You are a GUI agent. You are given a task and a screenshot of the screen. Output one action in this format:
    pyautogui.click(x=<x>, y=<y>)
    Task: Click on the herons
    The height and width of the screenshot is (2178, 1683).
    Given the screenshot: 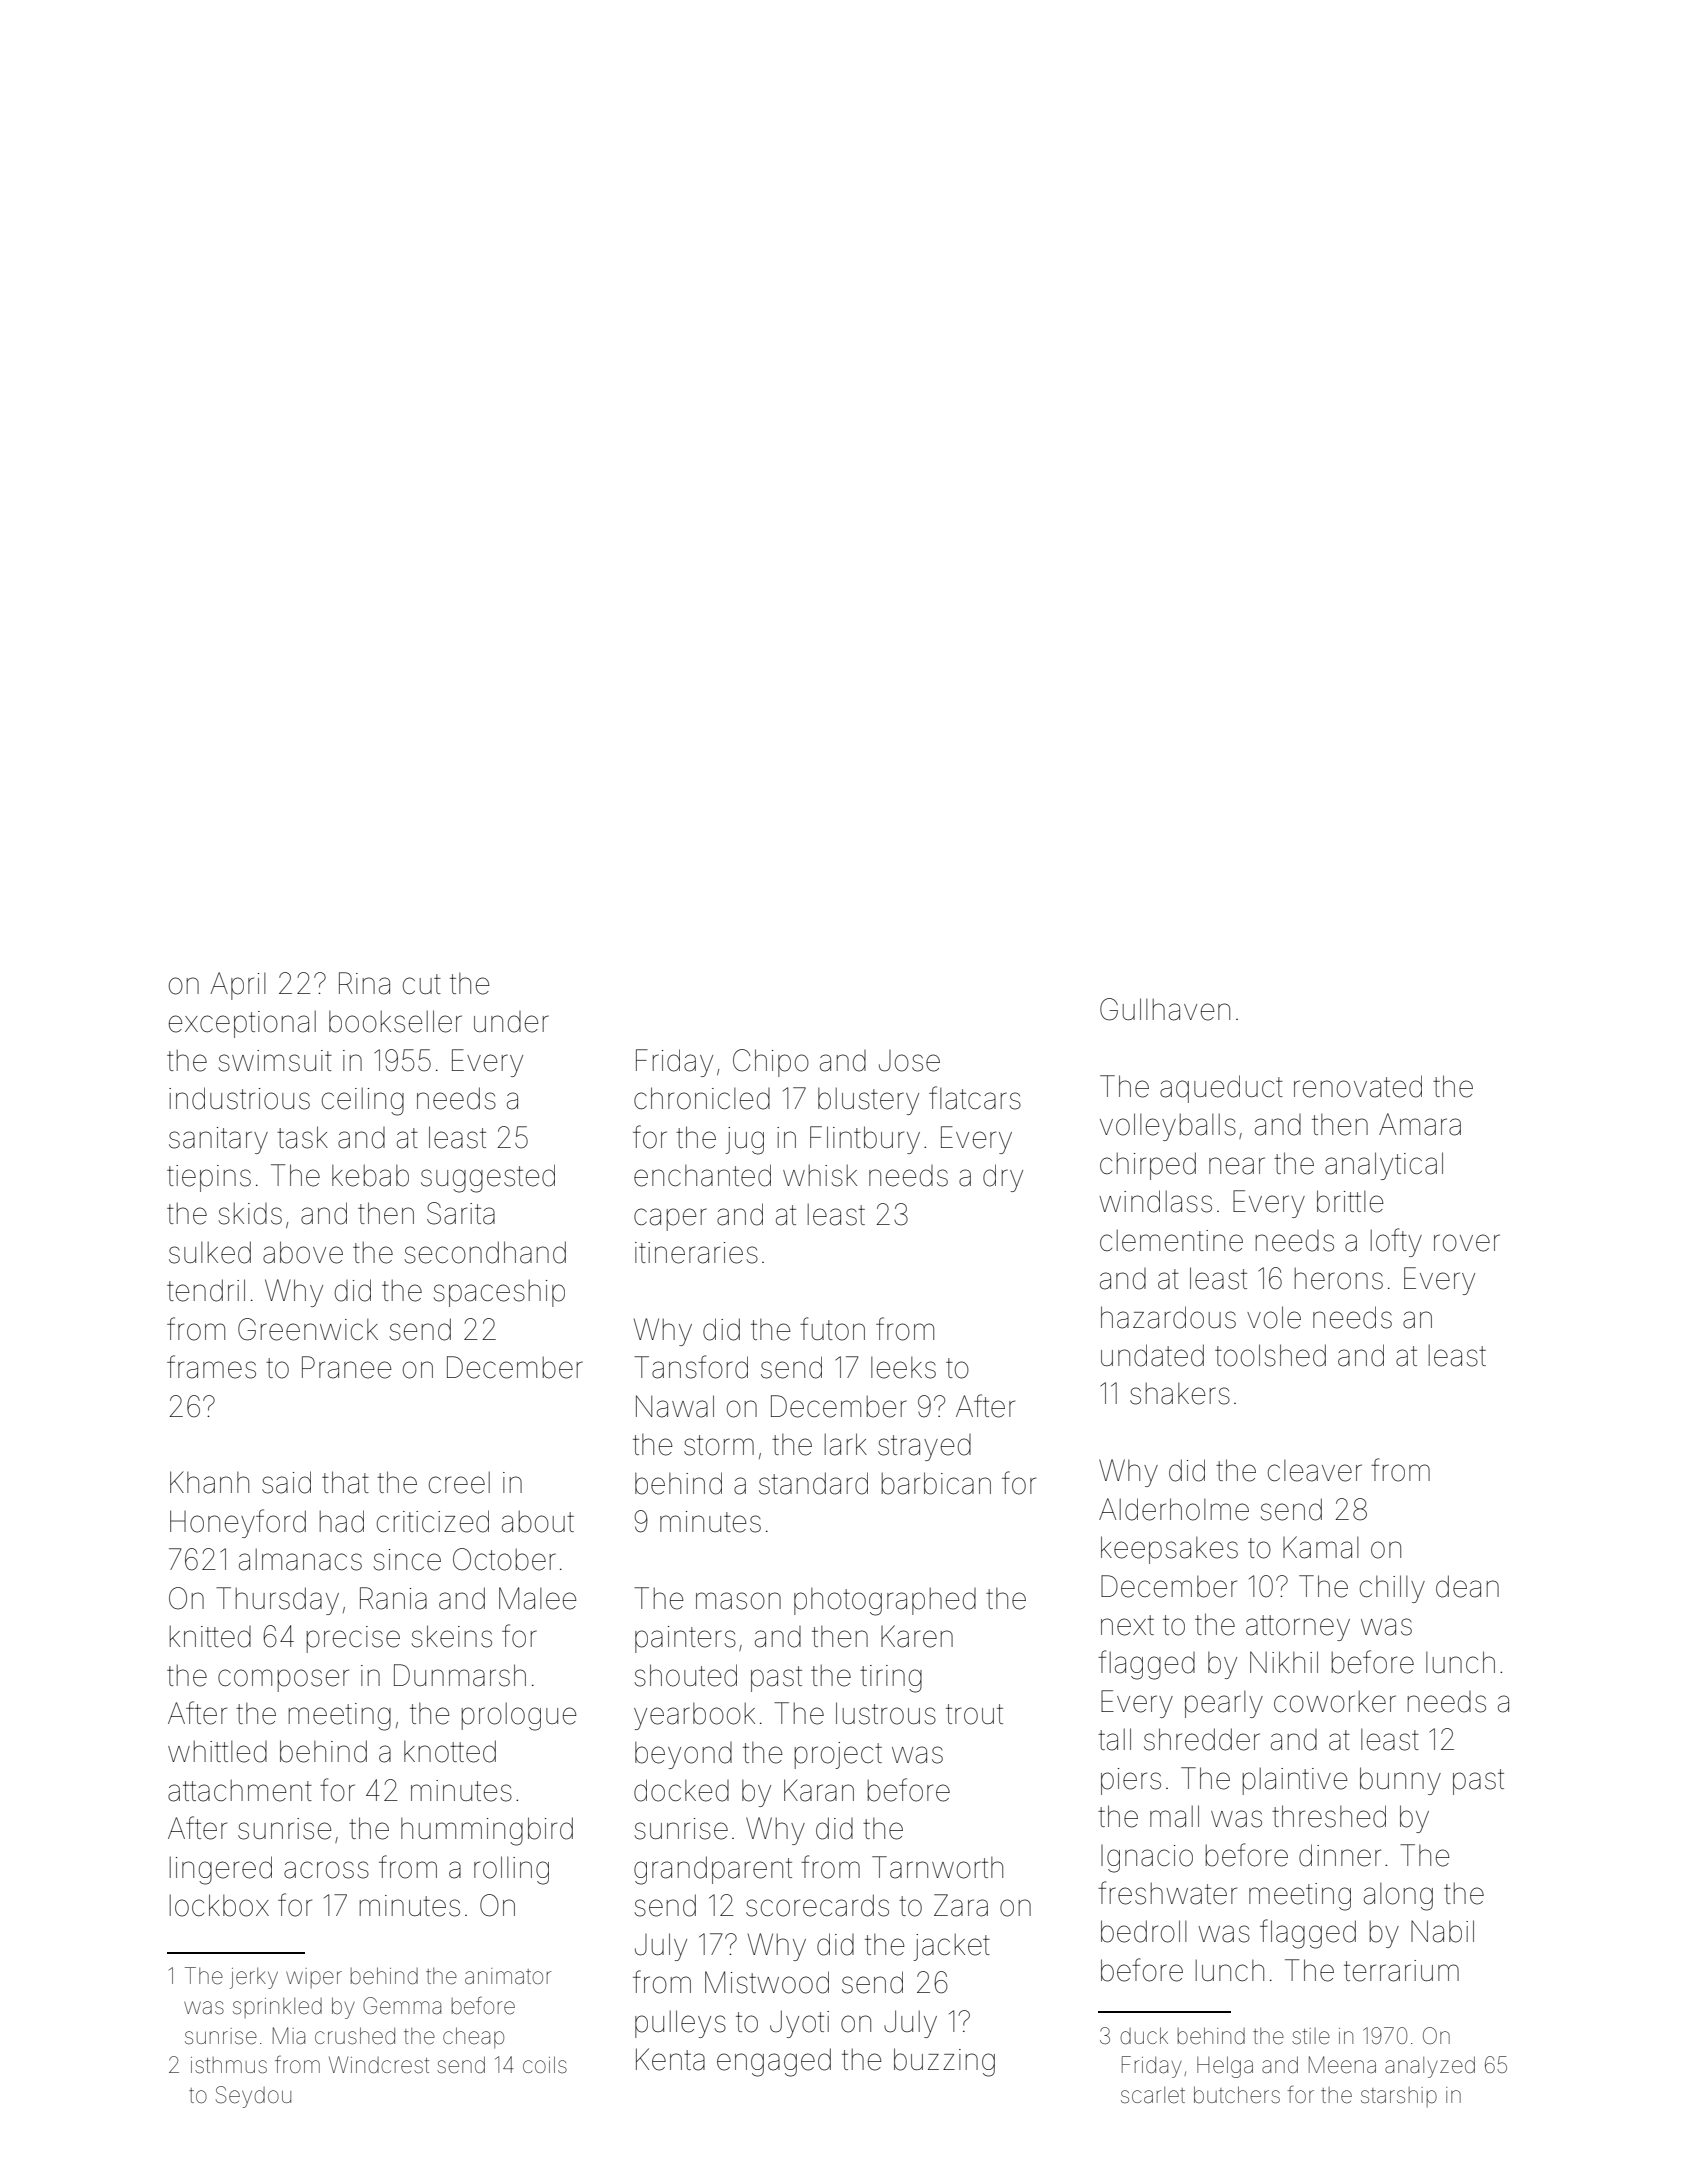 What is the action you would take?
    pyautogui.click(x=1339, y=1278)
